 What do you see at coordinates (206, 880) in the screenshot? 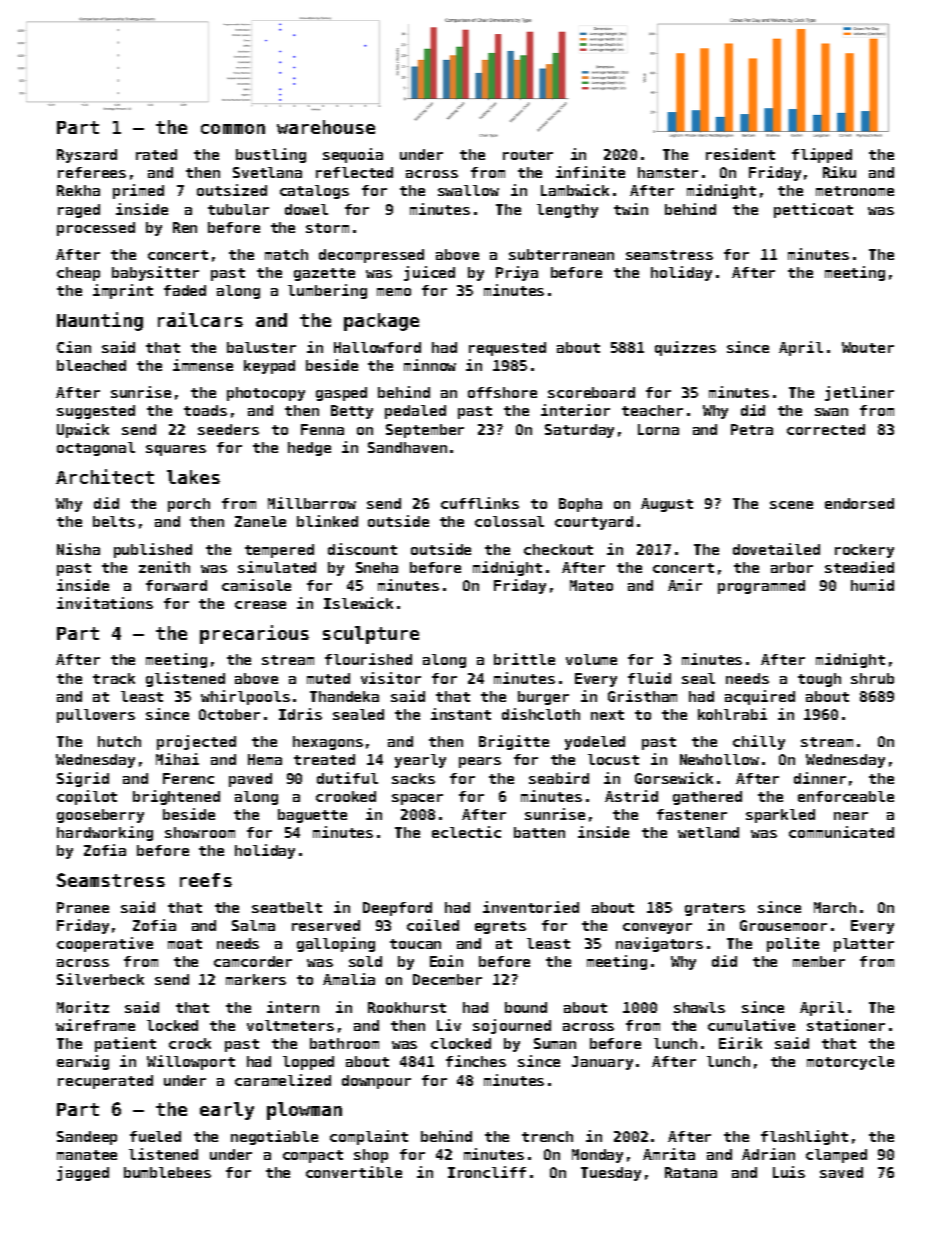
I see `reefs` at bounding box center [206, 880].
